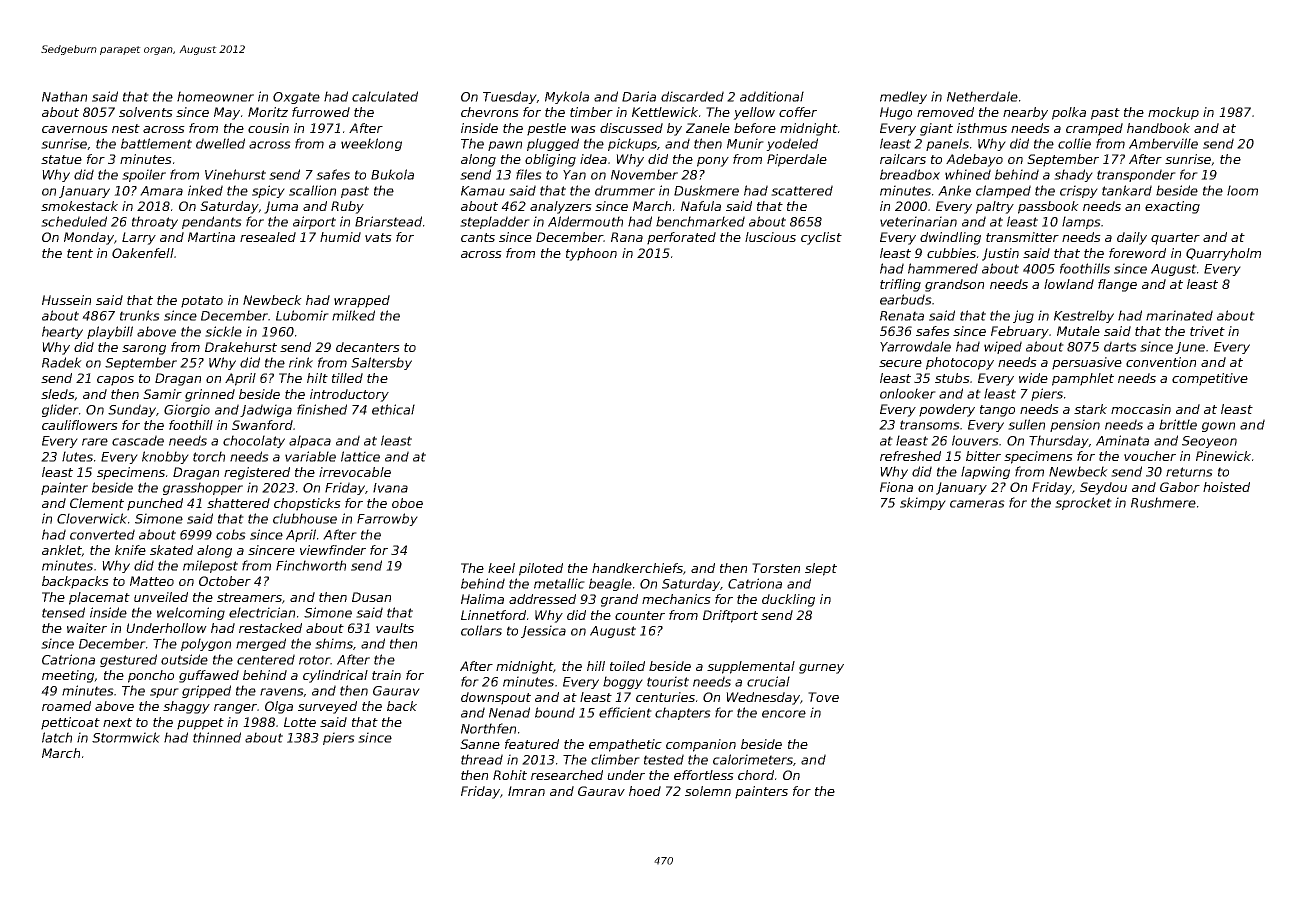 The height and width of the page is (924, 1308). What do you see at coordinates (1122, 440) in the page?
I see `Aminata` at bounding box center [1122, 440].
